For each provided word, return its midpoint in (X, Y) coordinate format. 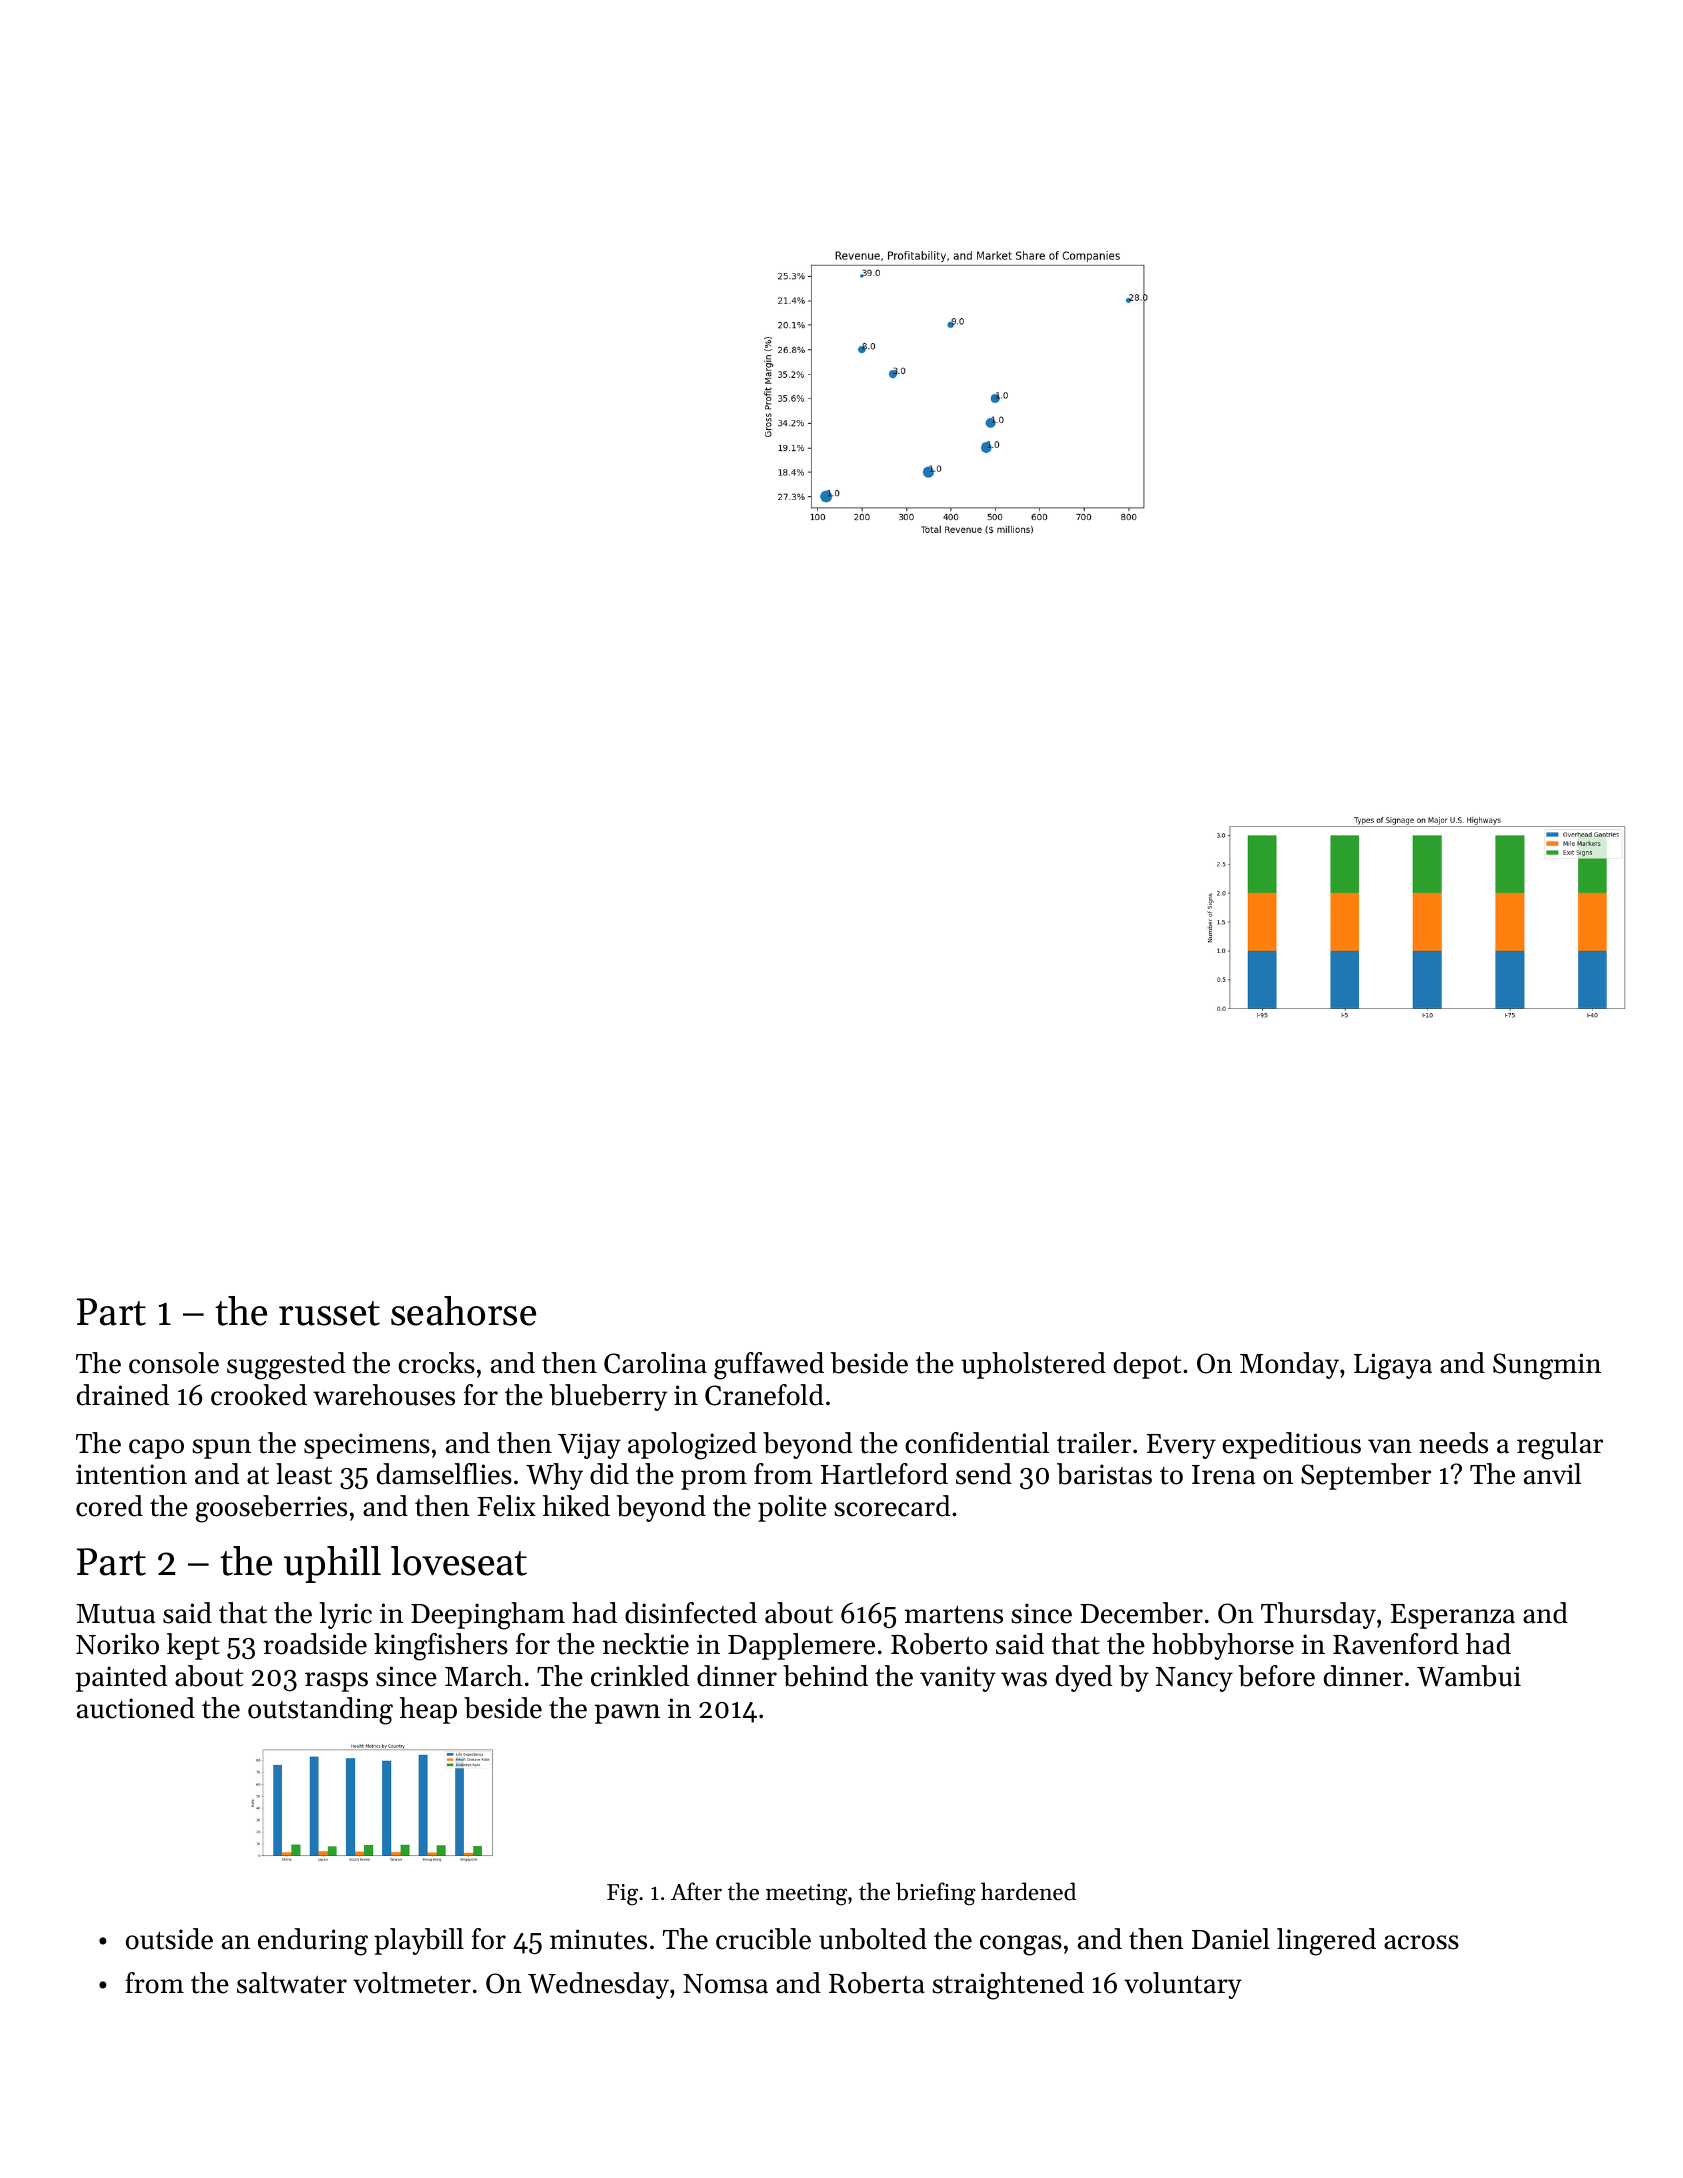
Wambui (1469, 1676)
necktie (645, 1644)
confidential (977, 1443)
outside (169, 1939)
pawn (627, 1714)
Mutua (115, 1614)
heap (428, 1710)
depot (1147, 1365)
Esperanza (1453, 1616)
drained (123, 1395)
